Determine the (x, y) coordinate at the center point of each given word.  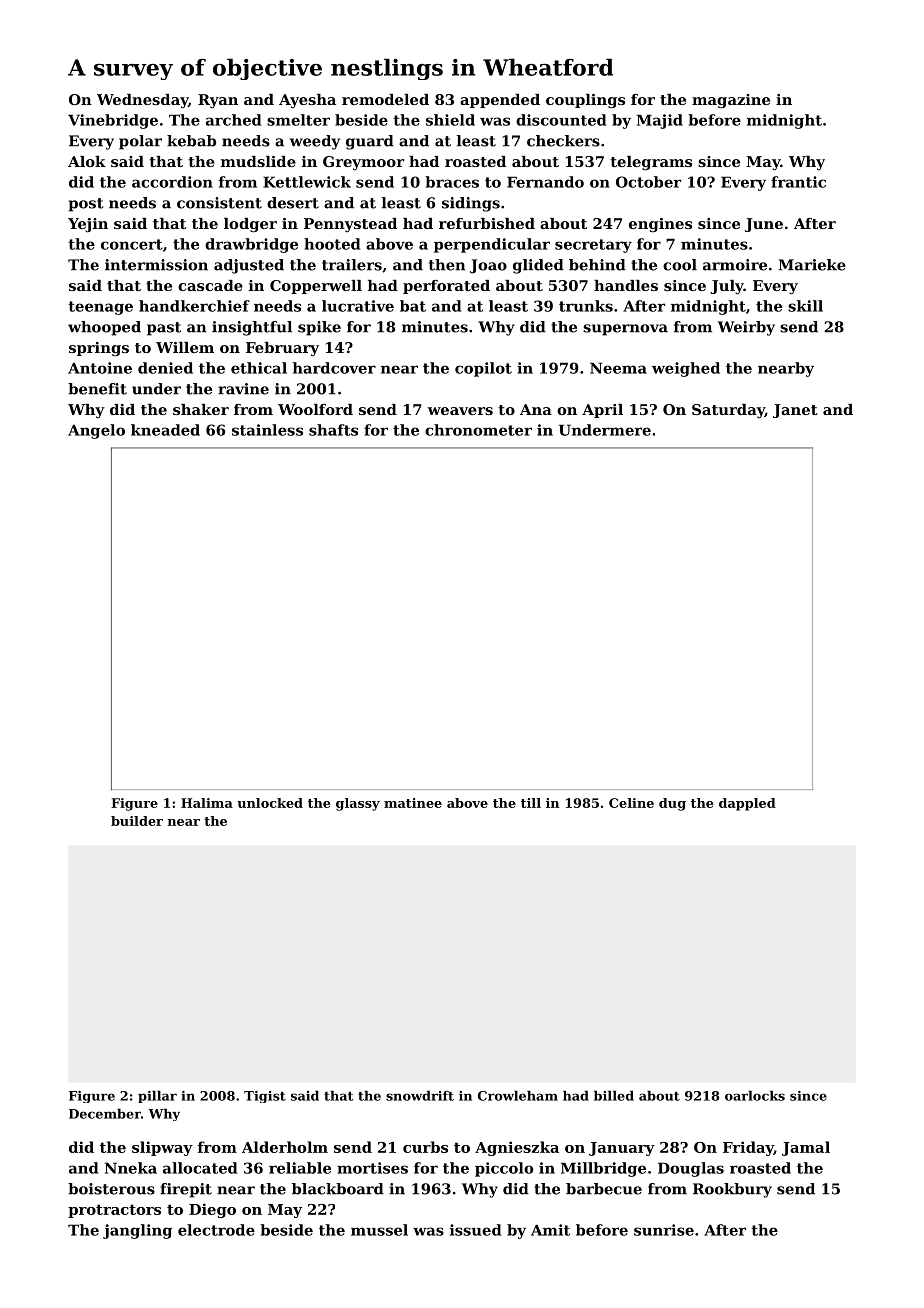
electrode (216, 1230)
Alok (87, 161)
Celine (631, 803)
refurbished (487, 223)
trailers (352, 265)
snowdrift (420, 1095)
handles (626, 285)
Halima (207, 803)
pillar (157, 1096)
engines (660, 225)
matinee (413, 803)
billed (614, 1095)
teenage (100, 308)
